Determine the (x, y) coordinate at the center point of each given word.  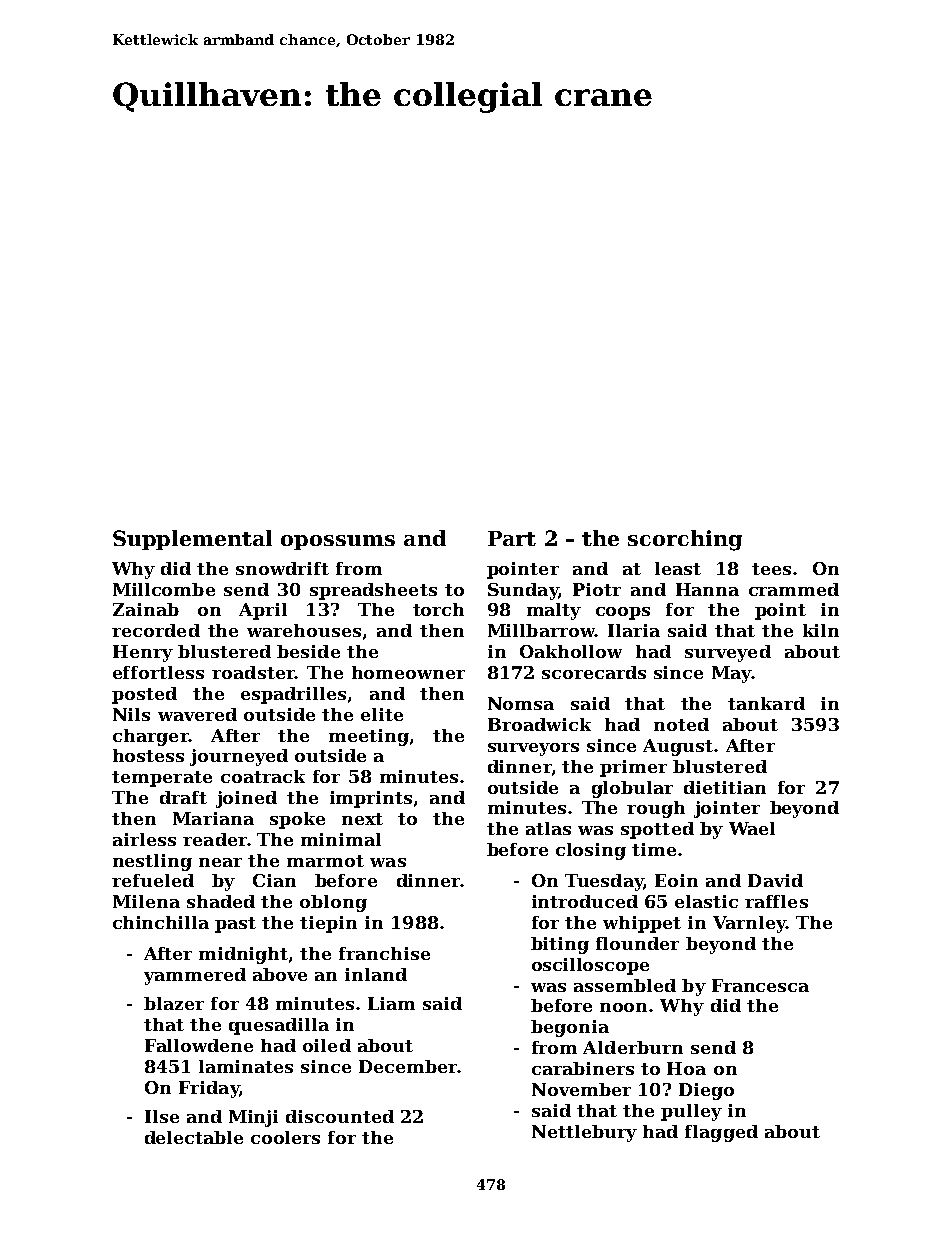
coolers (285, 1137)
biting (560, 945)
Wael (752, 828)
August (678, 747)
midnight (243, 955)
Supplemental (192, 540)
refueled (153, 880)
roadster (253, 672)
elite (382, 714)
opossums (338, 542)
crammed (794, 589)
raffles (776, 901)
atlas (548, 828)
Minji (253, 1118)
